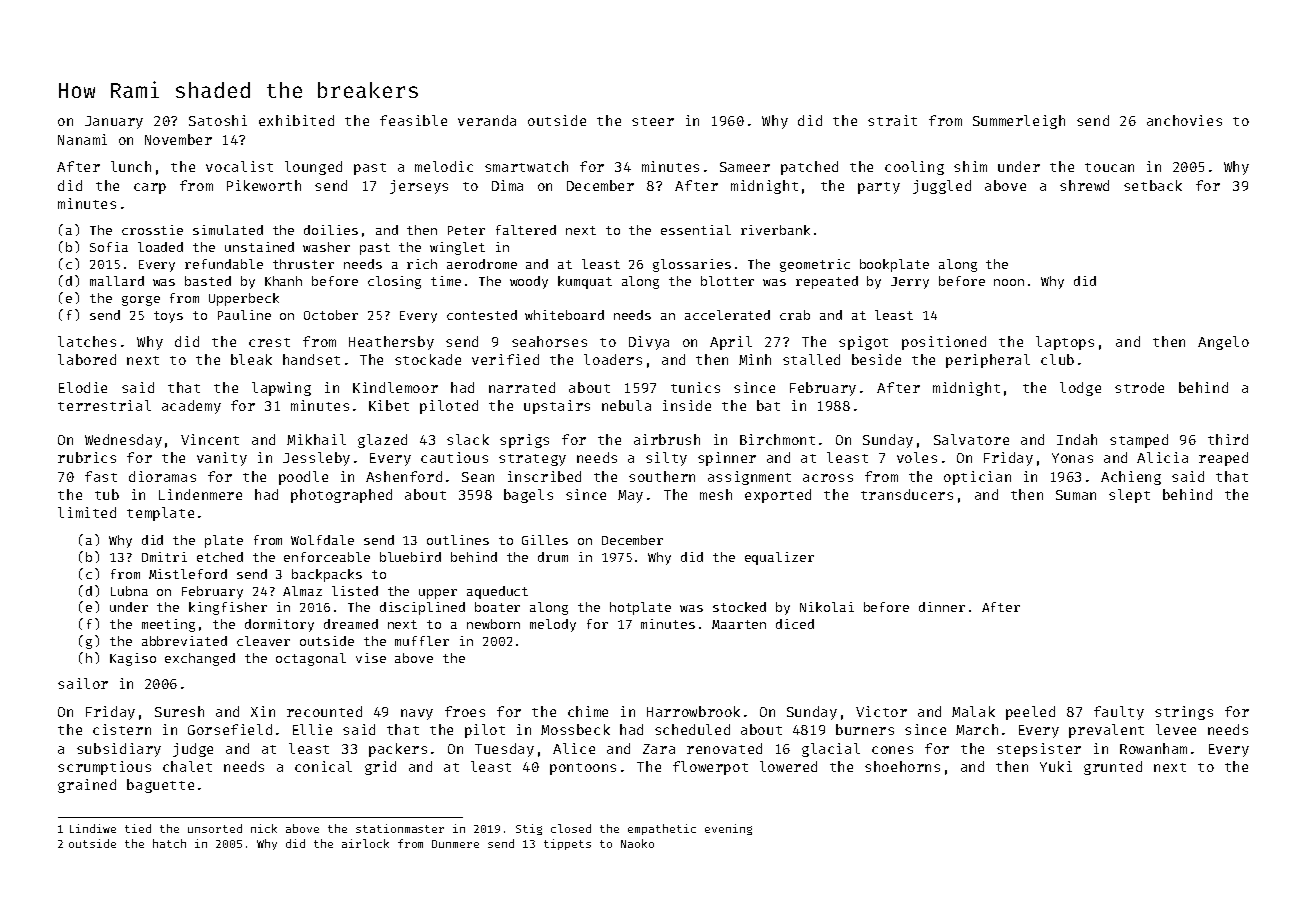 Image resolution: width=1308 pixels, height=924 pixels. What do you see at coordinates (892, 120) in the image?
I see `strait` at bounding box center [892, 120].
